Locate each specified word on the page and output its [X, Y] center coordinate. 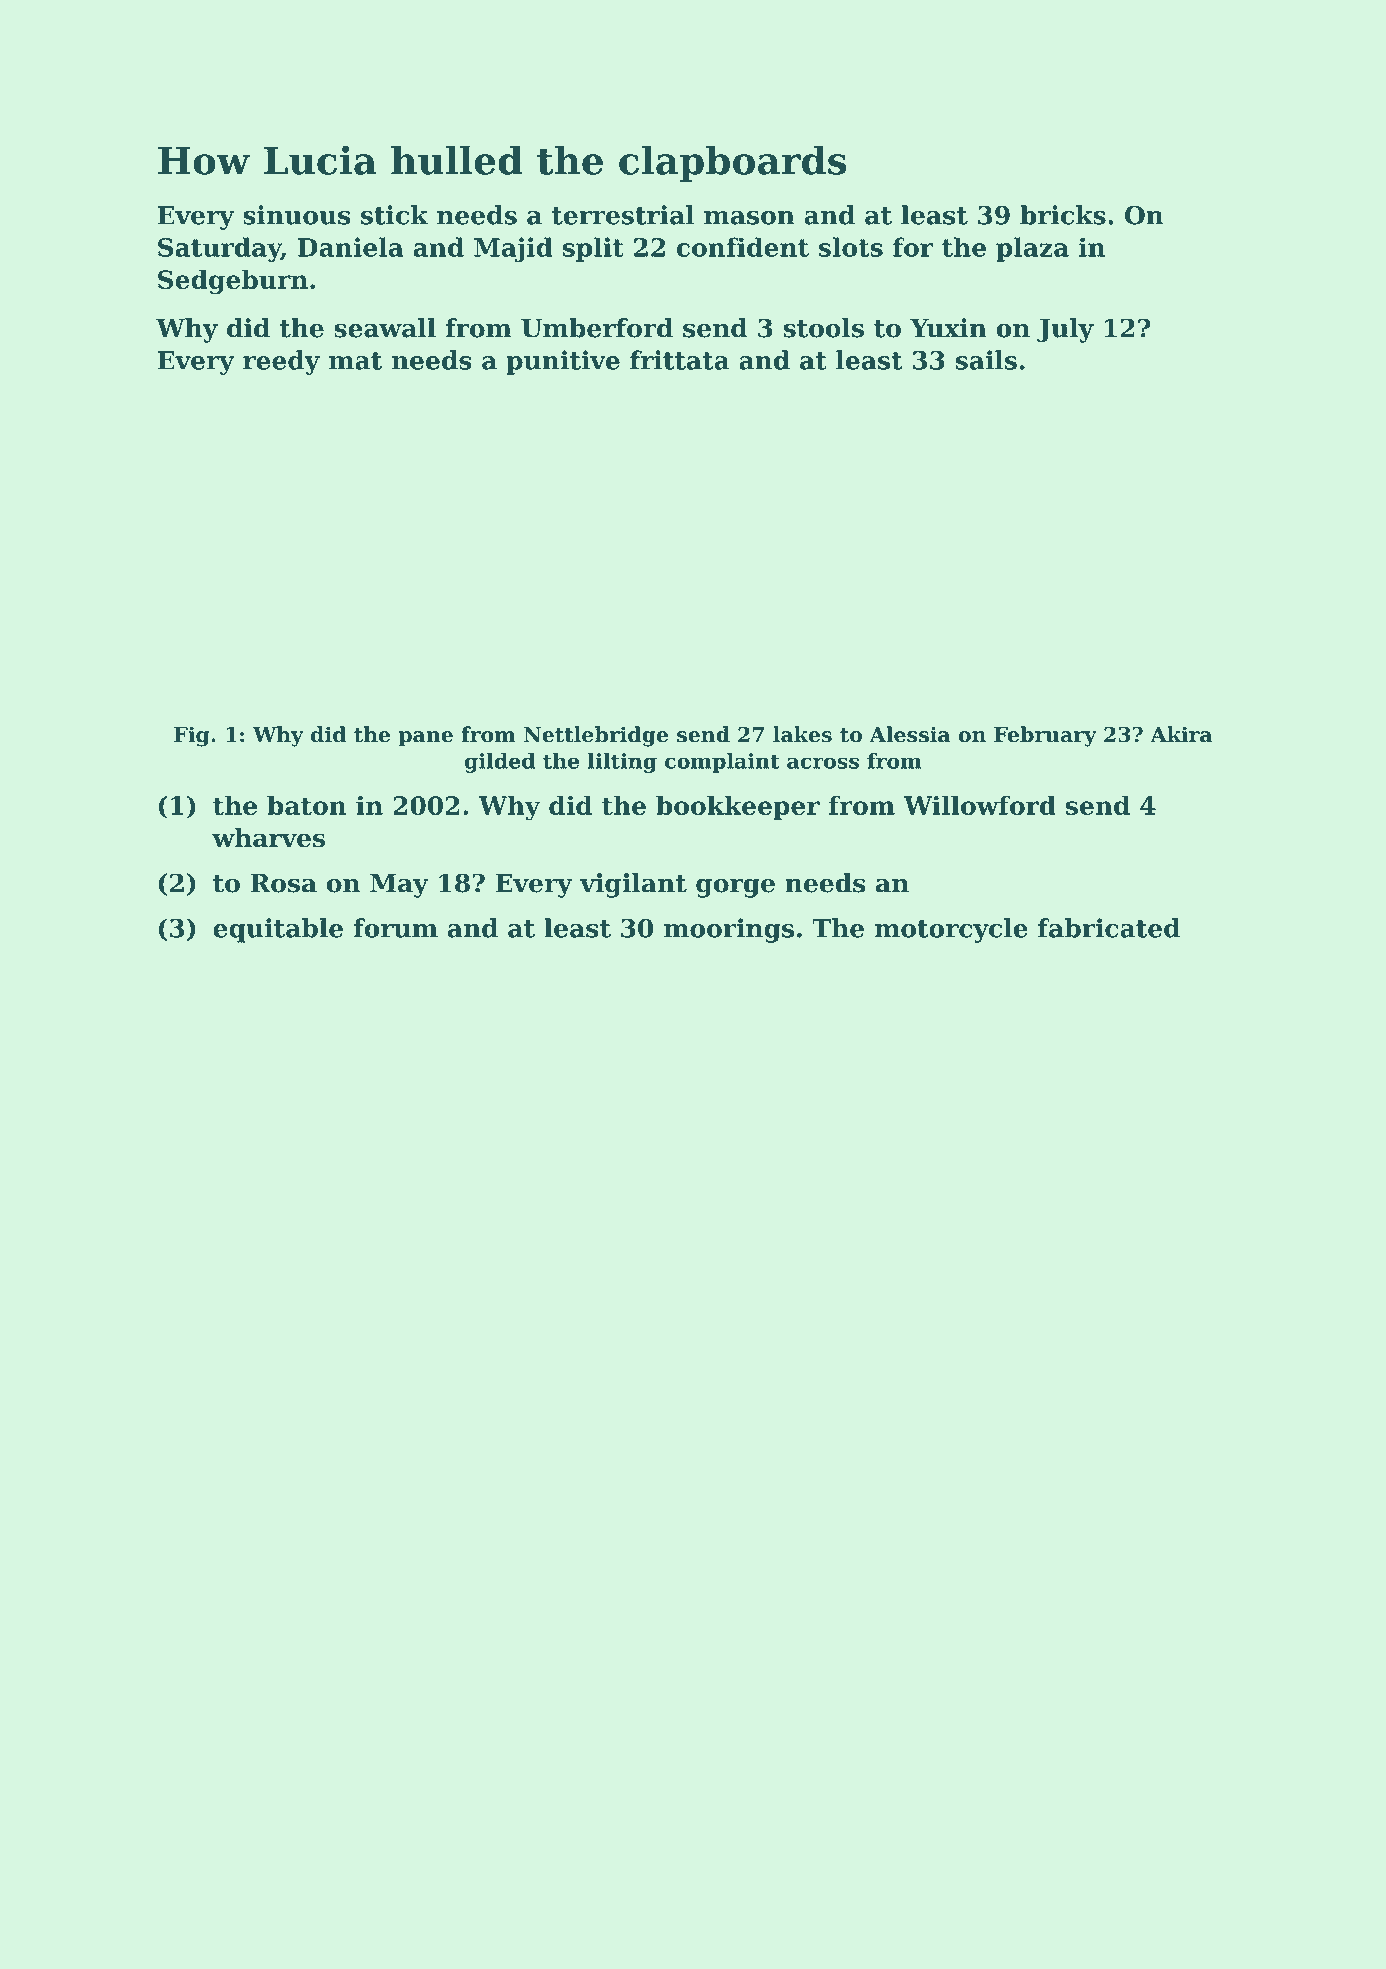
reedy [281, 362]
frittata [680, 360]
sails [986, 360]
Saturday [219, 249]
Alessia [909, 734]
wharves [268, 838]
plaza [1032, 249]
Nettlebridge [596, 736]
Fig [192, 736]
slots [851, 247]
